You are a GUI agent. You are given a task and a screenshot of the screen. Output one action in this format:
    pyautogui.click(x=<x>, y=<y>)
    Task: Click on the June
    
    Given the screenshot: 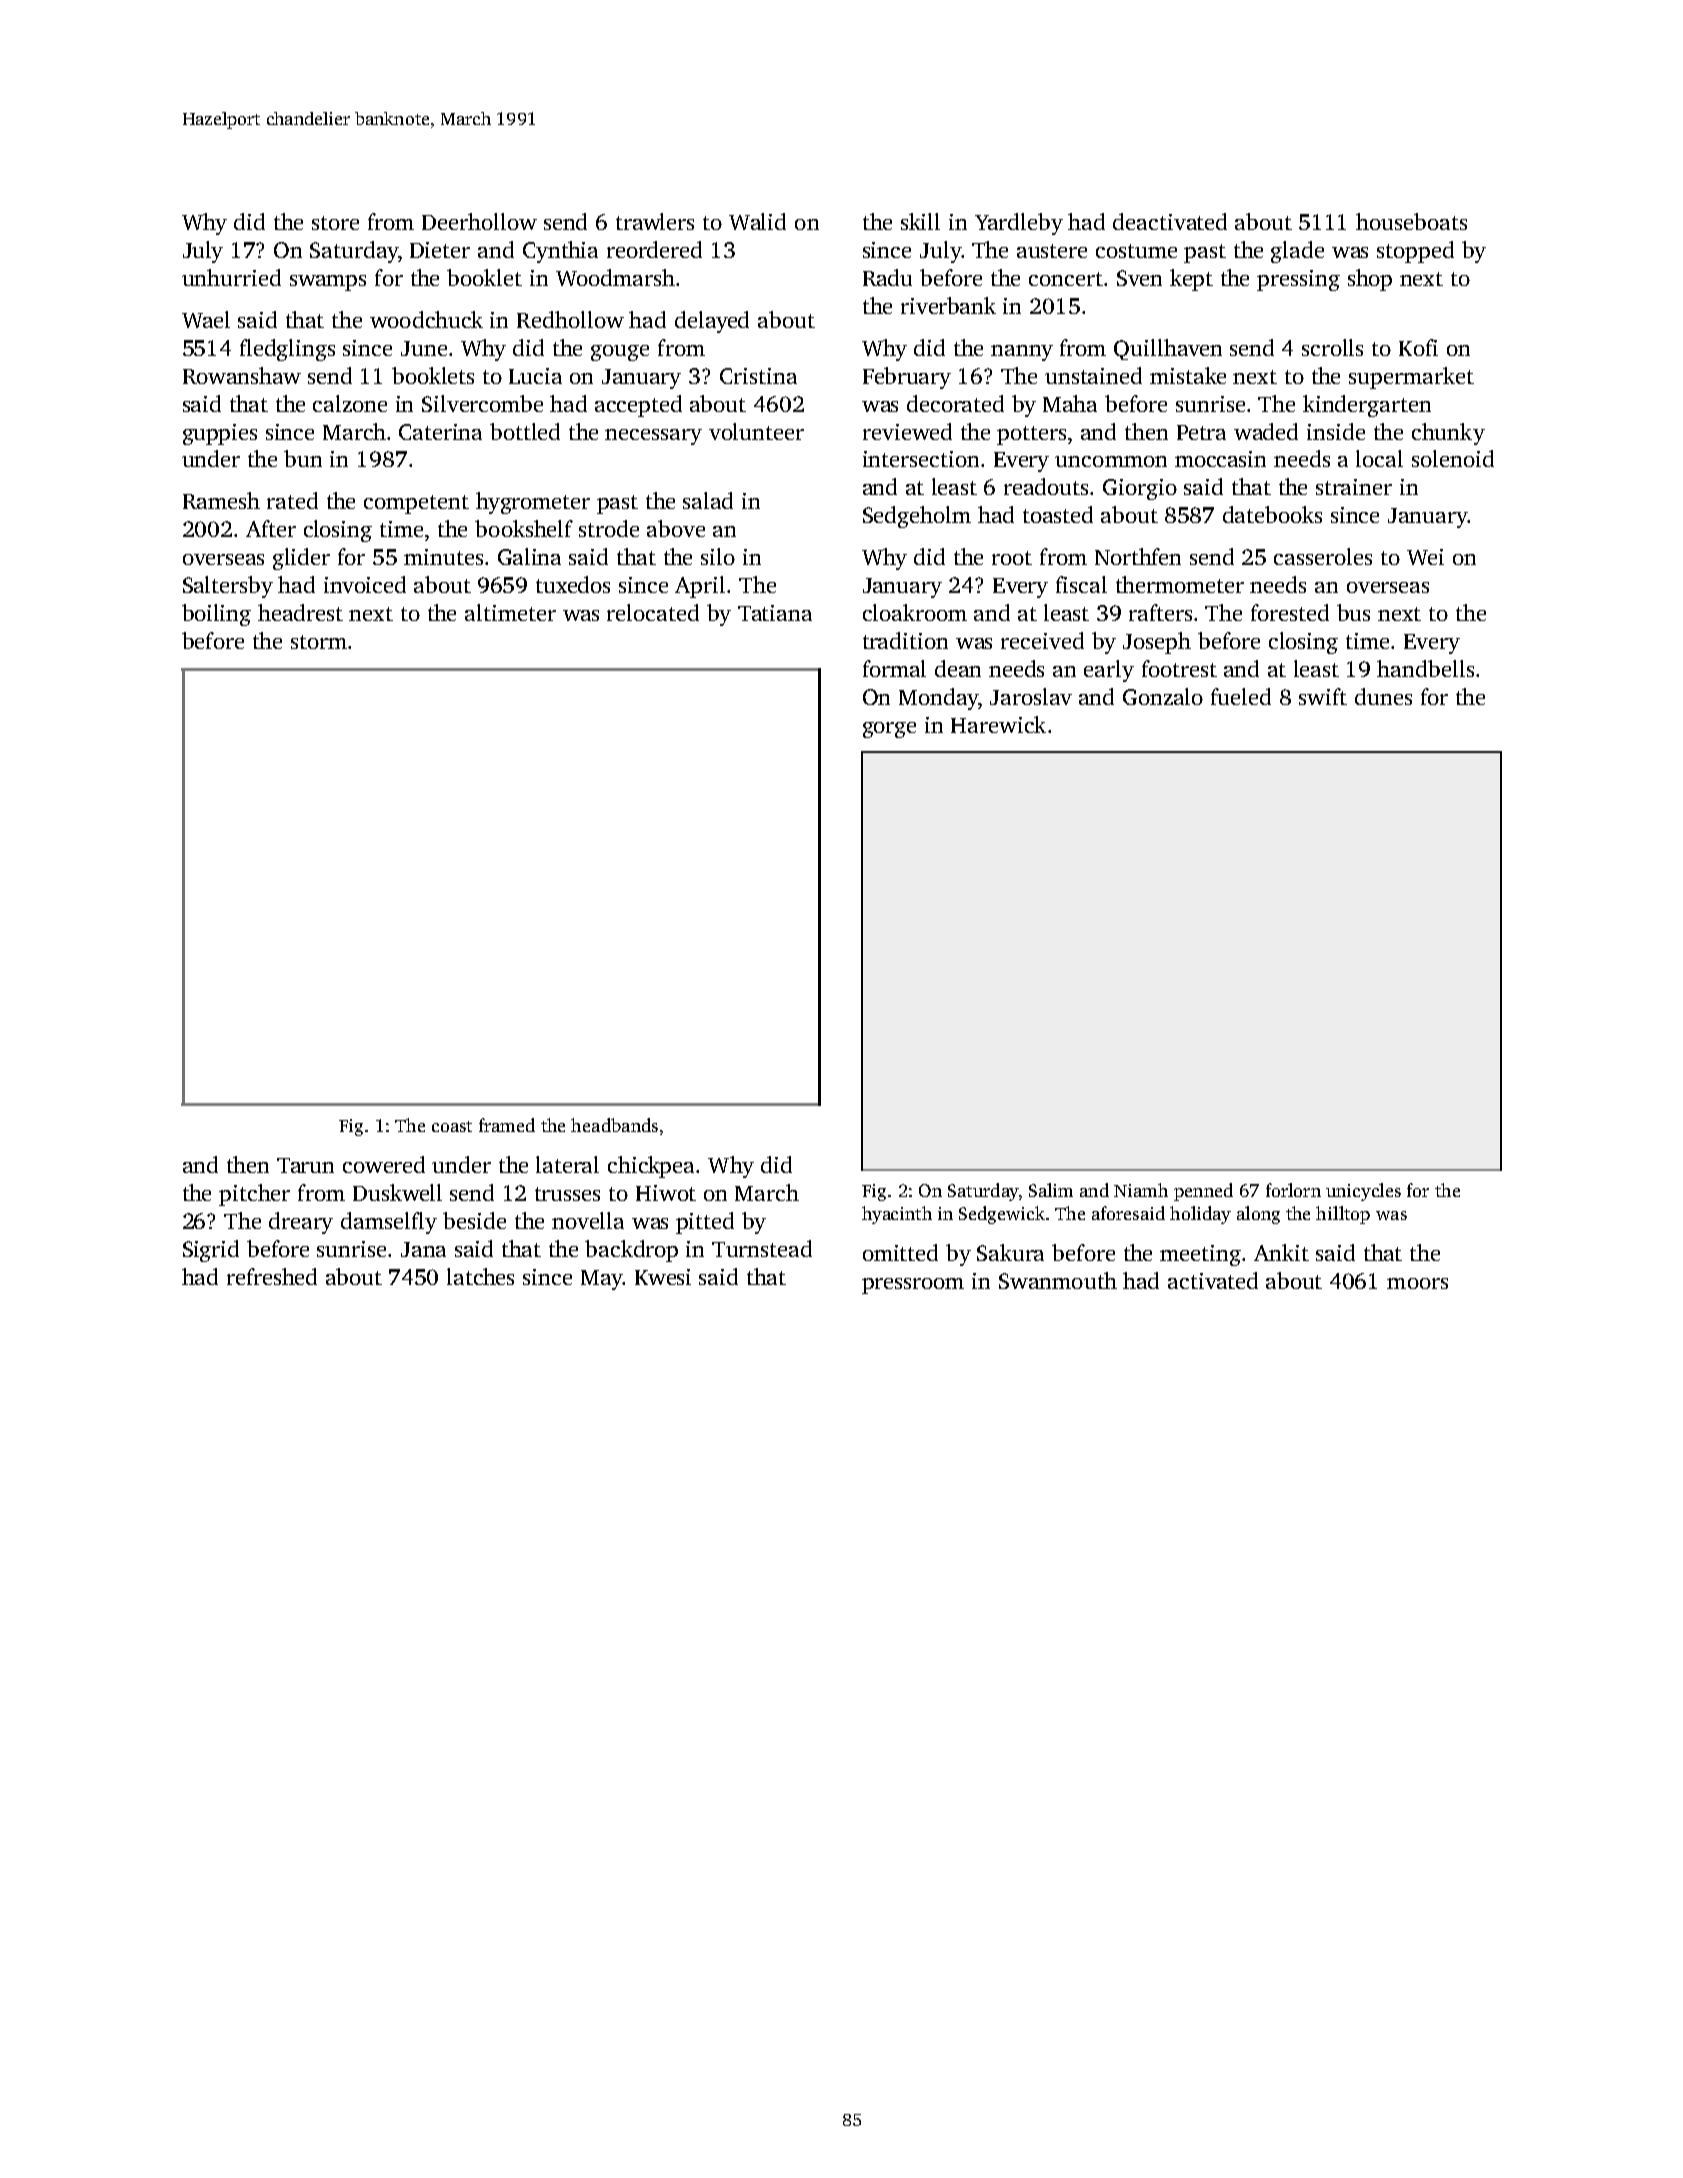 What is the action you would take?
    pyautogui.click(x=424, y=348)
